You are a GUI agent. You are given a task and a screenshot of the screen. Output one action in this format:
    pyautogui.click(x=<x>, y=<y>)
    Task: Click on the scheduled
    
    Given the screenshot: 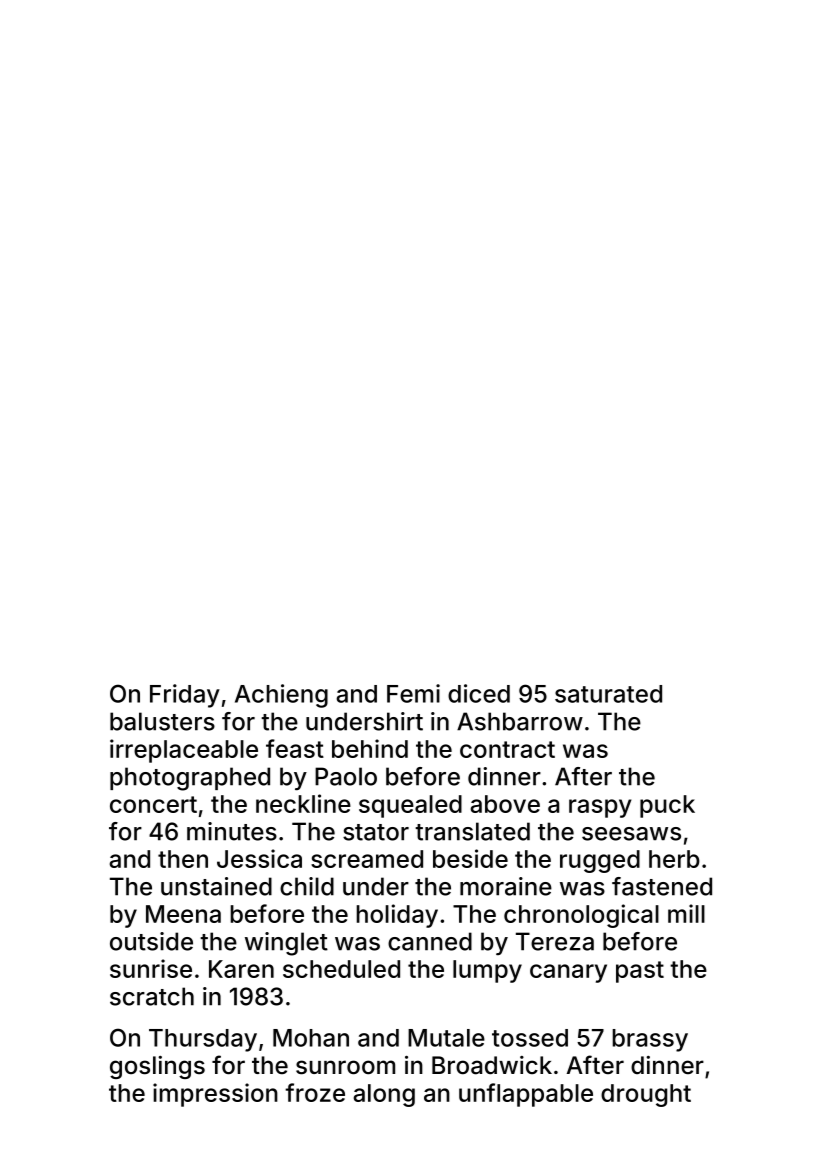 What is the action you would take?
    pyautogui.click(x=341, y=969)
